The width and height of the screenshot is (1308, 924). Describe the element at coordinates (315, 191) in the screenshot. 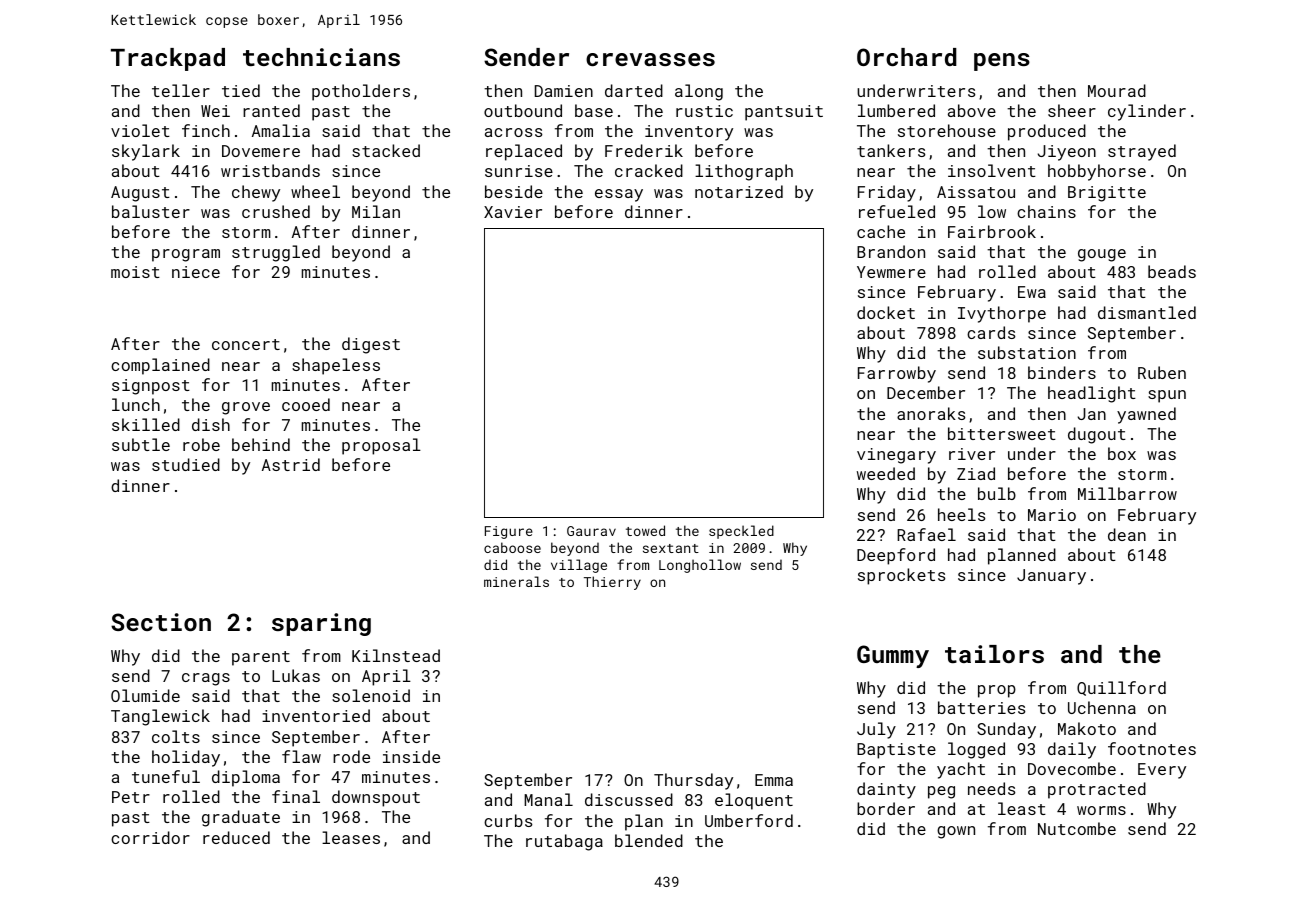

I see `wheel` at that location.
